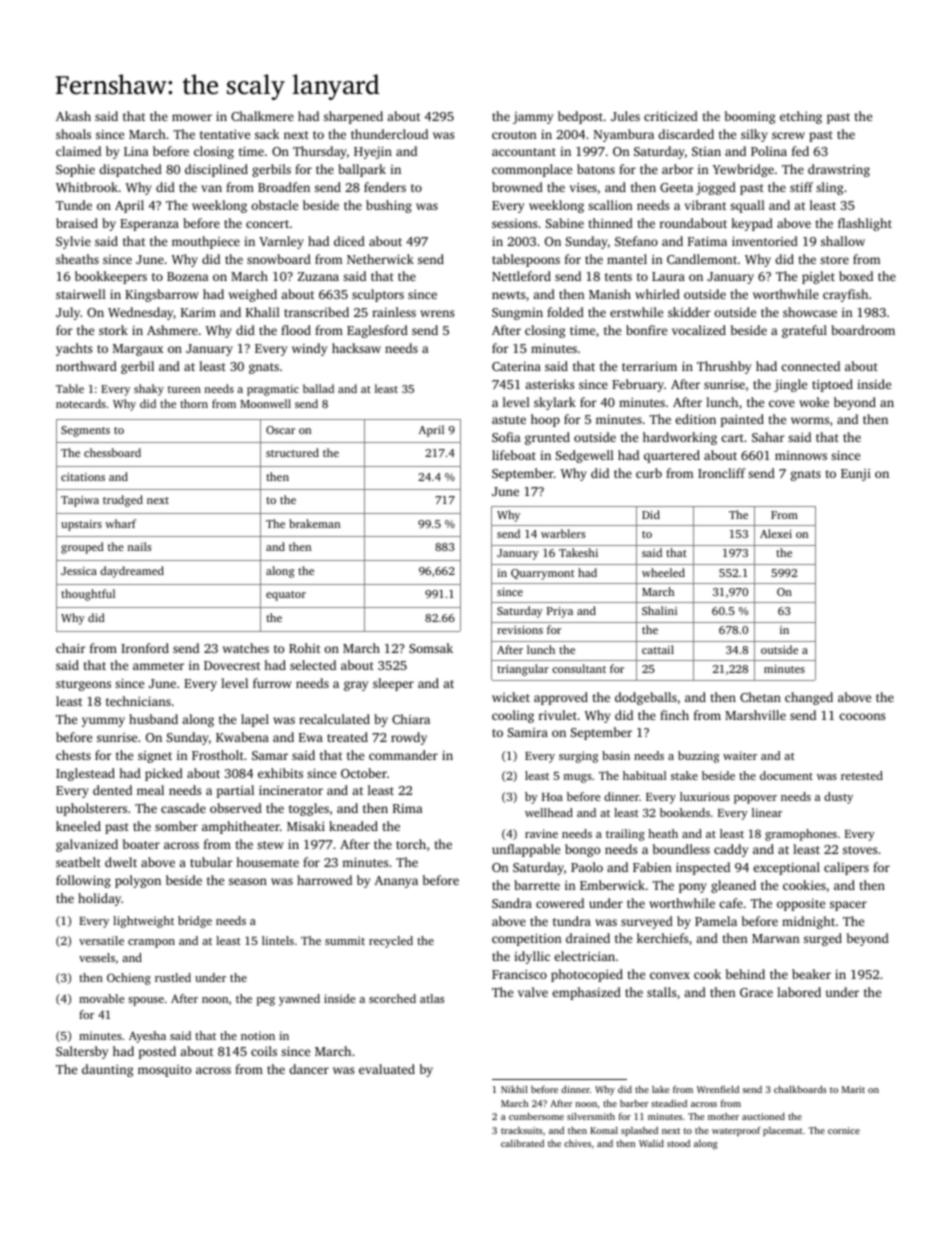  I want to click on movable, so click(101, 998).
